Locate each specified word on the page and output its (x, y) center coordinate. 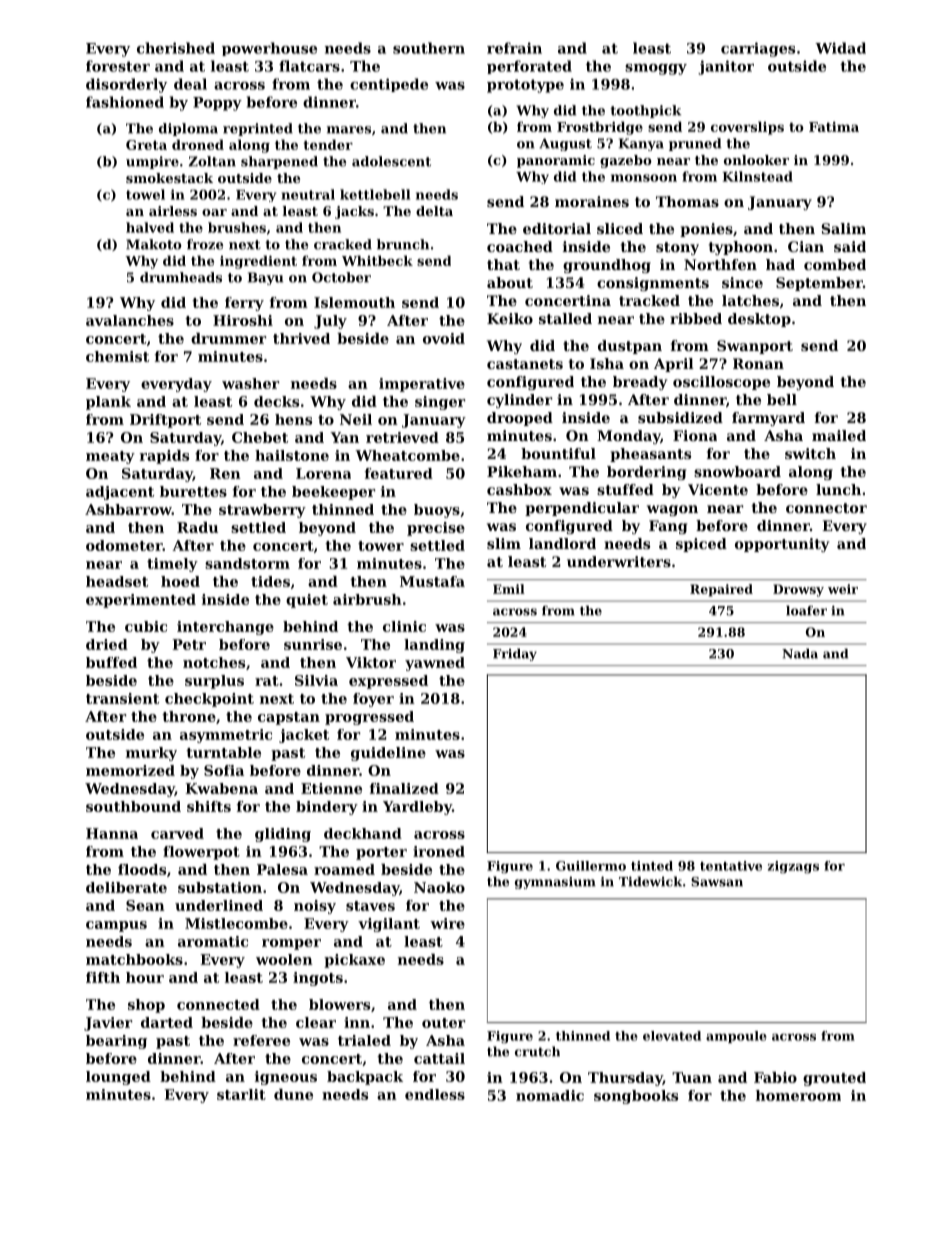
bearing (116, 1042)
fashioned (125, 102)
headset (117, 581)
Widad (840, 48)
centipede (389, 85)
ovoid (444, 338)
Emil (509, 589)
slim (504, 543)
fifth (103, 977)
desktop (759, 320)
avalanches (130, 320)
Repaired (721, 590)
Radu (197, 527)
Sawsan (717, 882)
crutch (537, 1051)
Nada (800, 653)
